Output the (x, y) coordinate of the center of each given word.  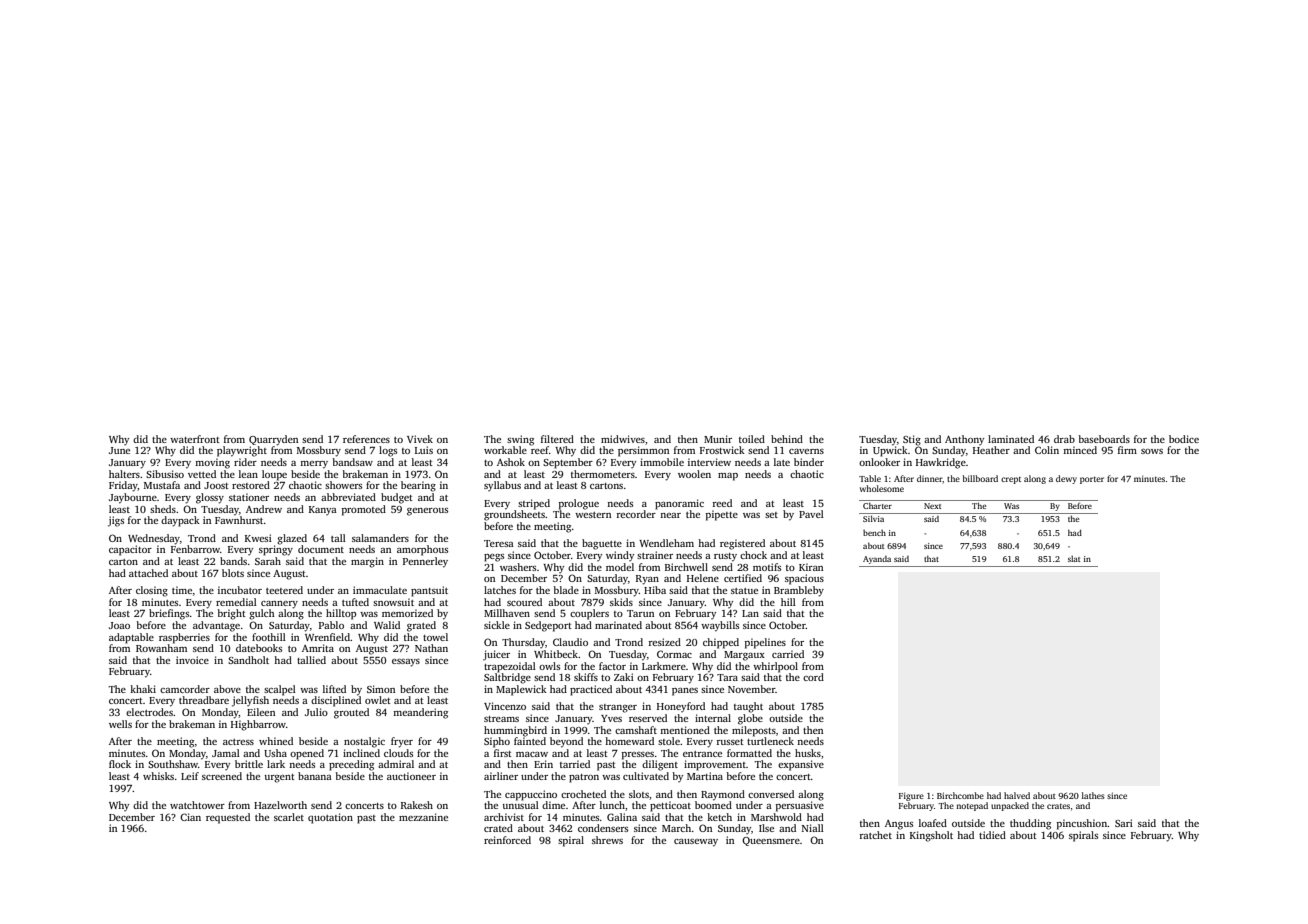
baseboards (1104, 439)
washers (518, 567)
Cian (190, 817)
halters (124, 474)
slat (1074, 559)
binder (809, 462)
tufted (355, 602)
